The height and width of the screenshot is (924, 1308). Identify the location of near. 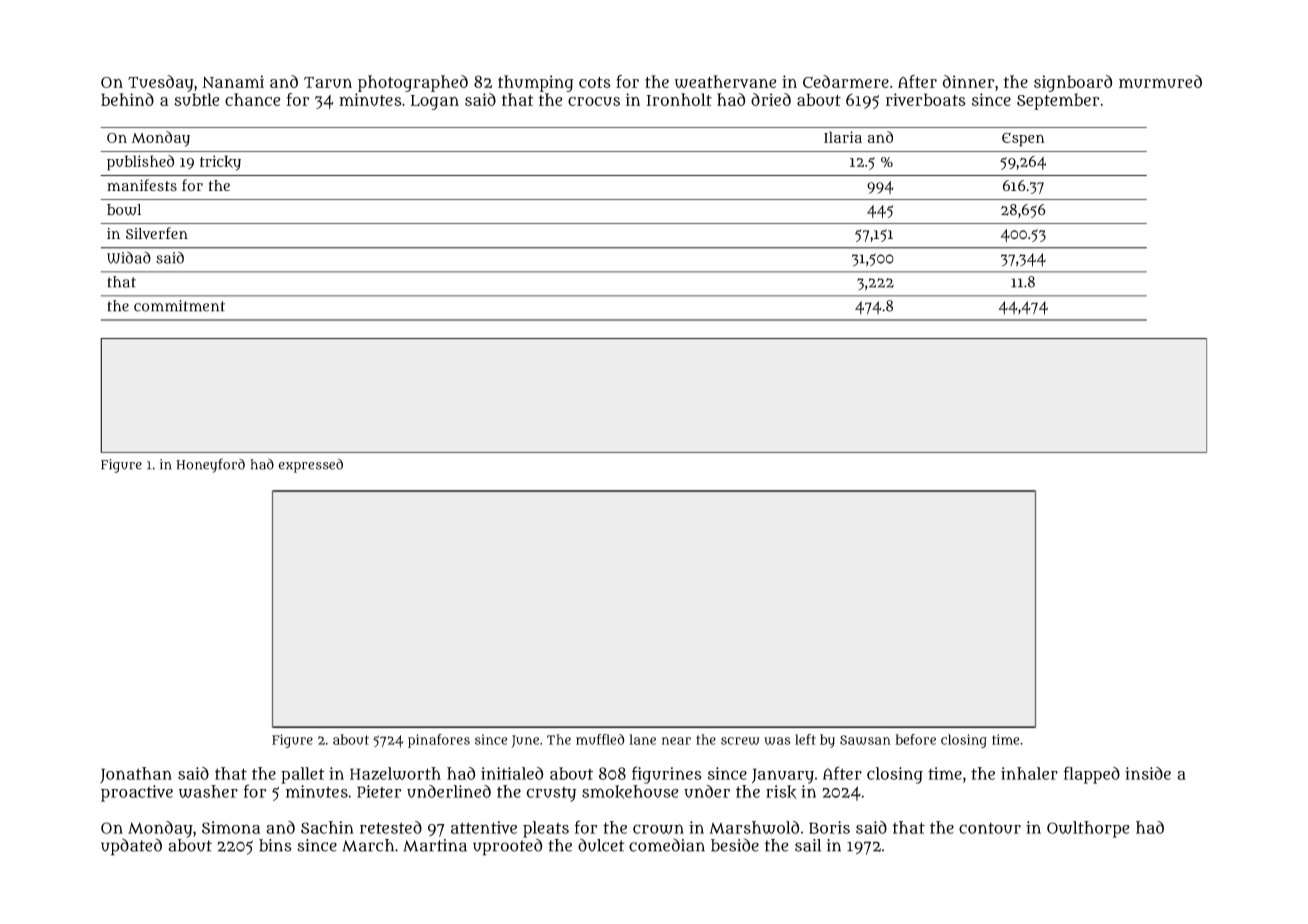
(676, 741).
